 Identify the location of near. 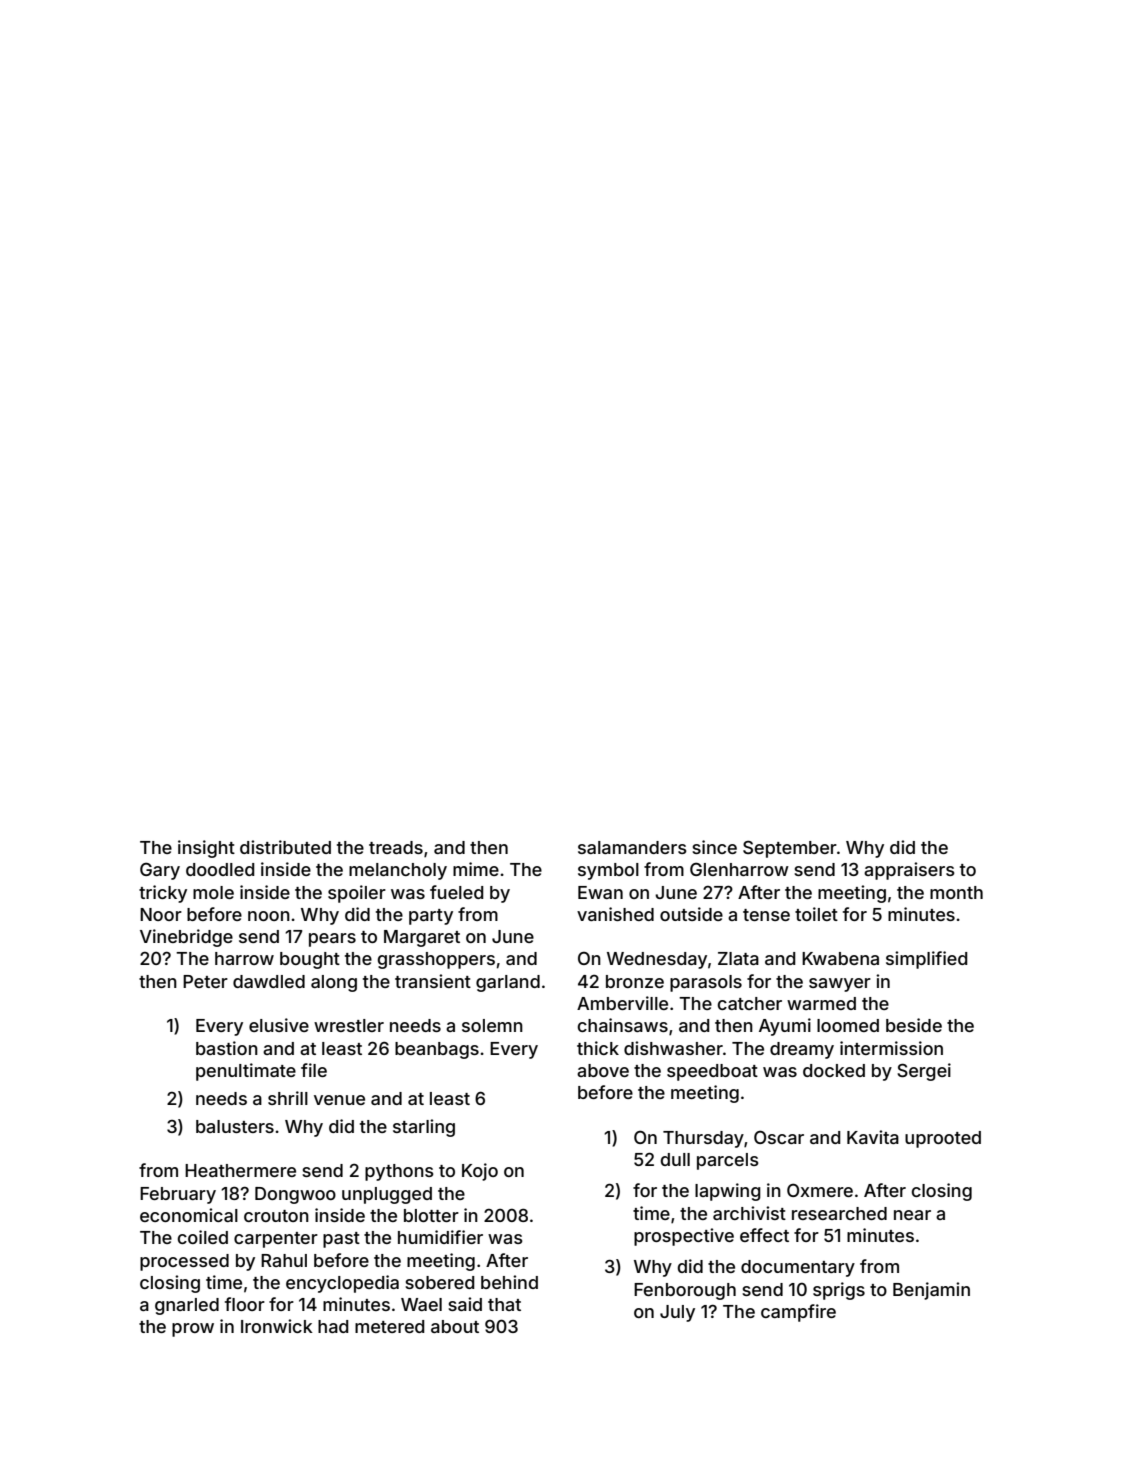
(912, 1215).
